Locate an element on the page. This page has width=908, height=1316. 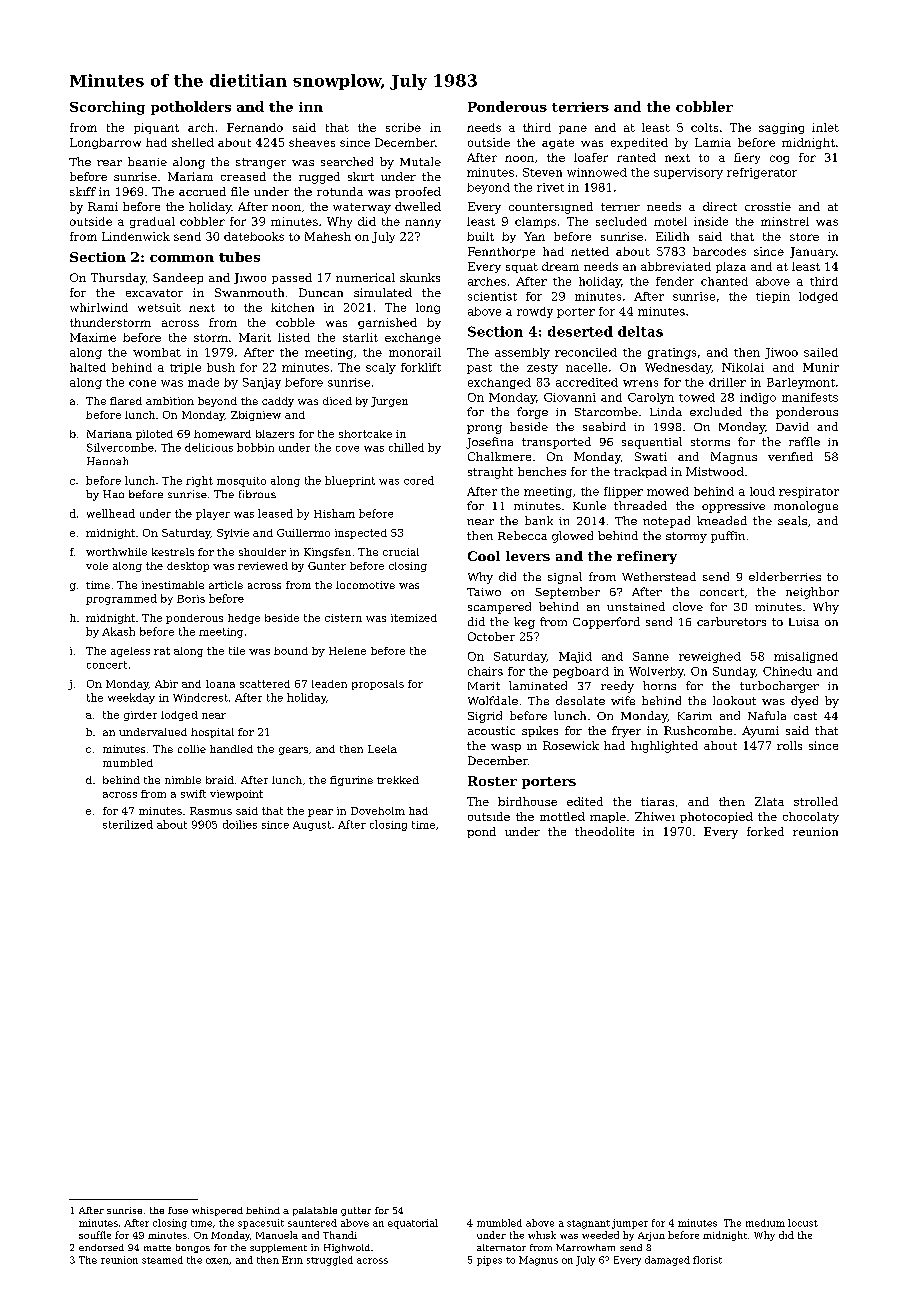
theodolite is located at coordinates (604, 831).
